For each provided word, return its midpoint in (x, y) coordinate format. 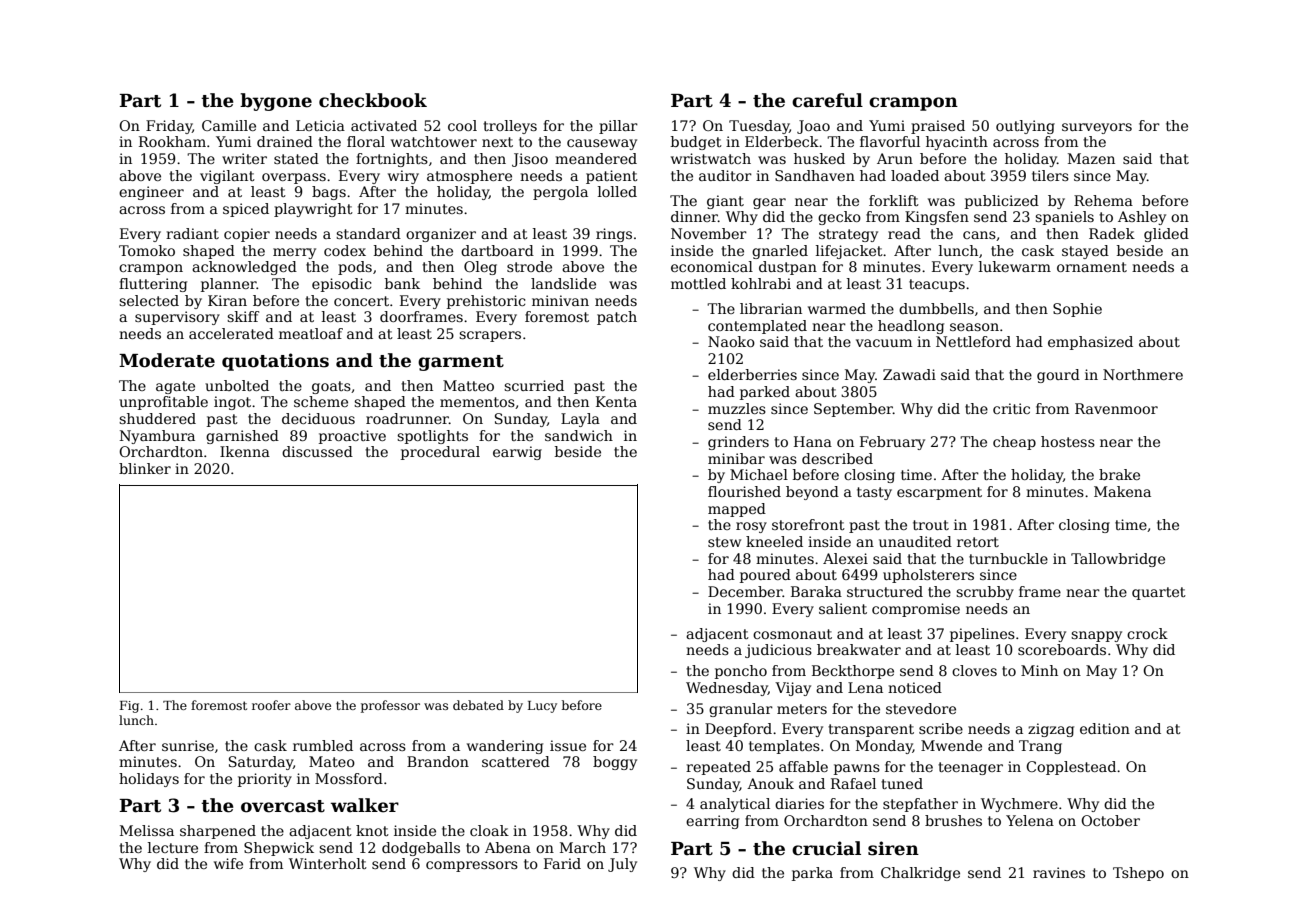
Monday (884, 747)
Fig (129, 707)
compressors (472, 866)
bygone (276, 102)
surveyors (1097, 128)
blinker (145, 468)
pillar (618, 127)
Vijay (793, 689)
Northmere (1143, 374)
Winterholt (328, 863)
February (892, 443)
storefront (808, 524)
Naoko (731, 341)
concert (361, 301)
